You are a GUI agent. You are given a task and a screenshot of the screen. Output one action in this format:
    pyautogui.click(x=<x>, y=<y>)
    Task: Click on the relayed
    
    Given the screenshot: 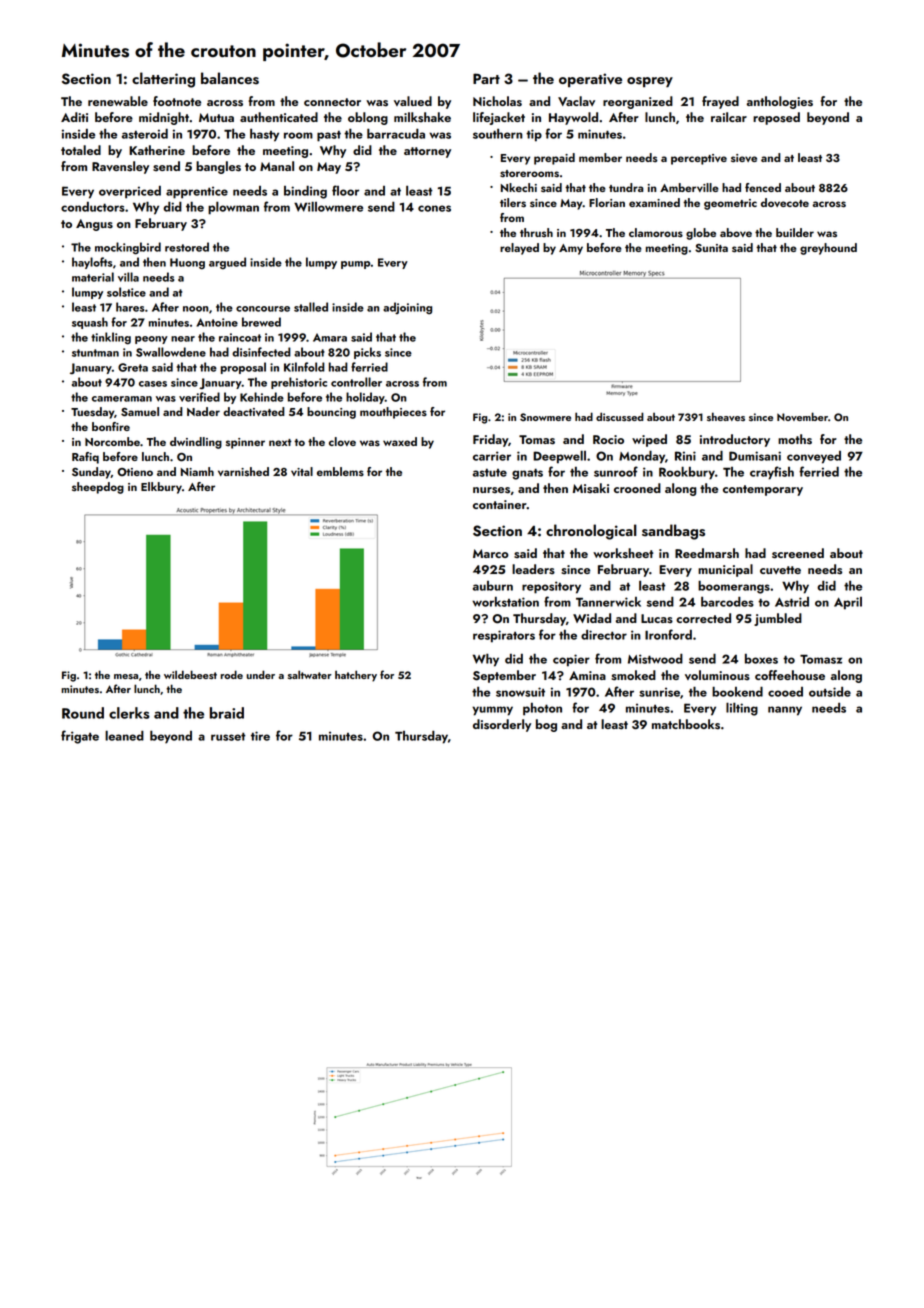 What is the action you would take?
    pyautogui.click(x=519, y=249)
